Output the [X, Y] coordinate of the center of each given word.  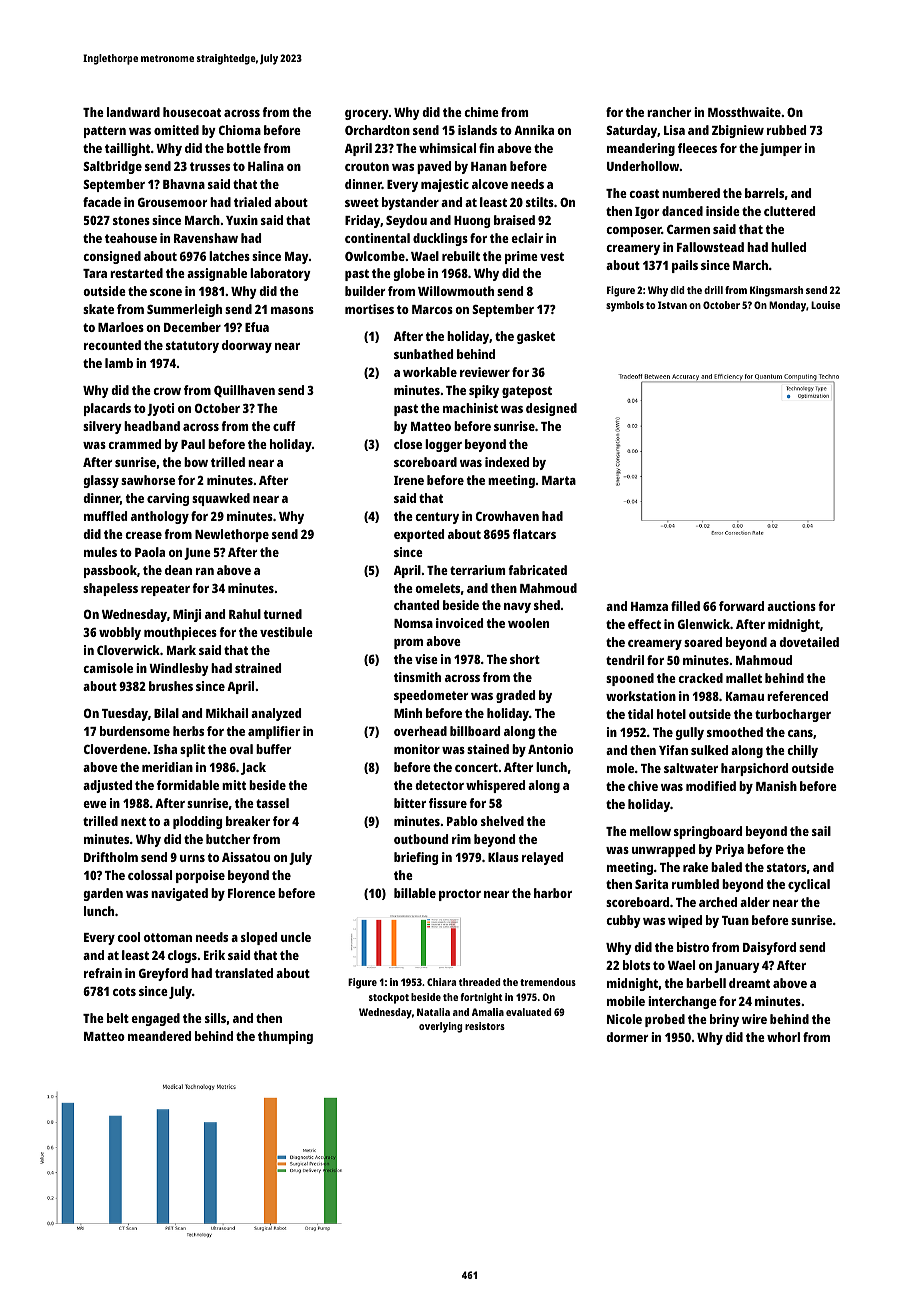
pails [685, 266]
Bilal [166, 713]
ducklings [440, 239]
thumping [285, 1037]
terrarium [477, 570]
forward [741, 606]
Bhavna [184, 184]
